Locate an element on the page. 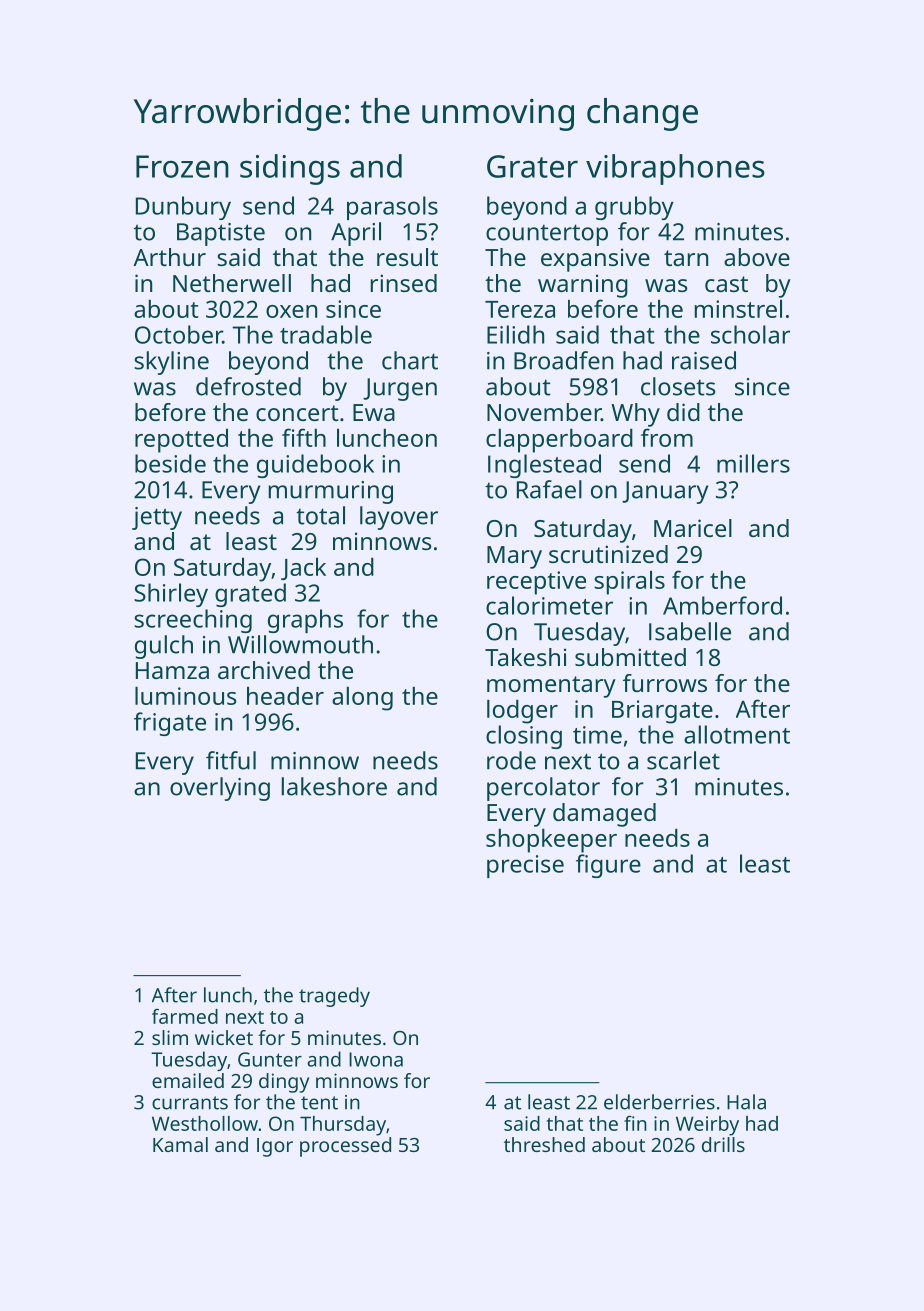 The image size is (924, 1311). frigate is located at coordinates (170, 724).
